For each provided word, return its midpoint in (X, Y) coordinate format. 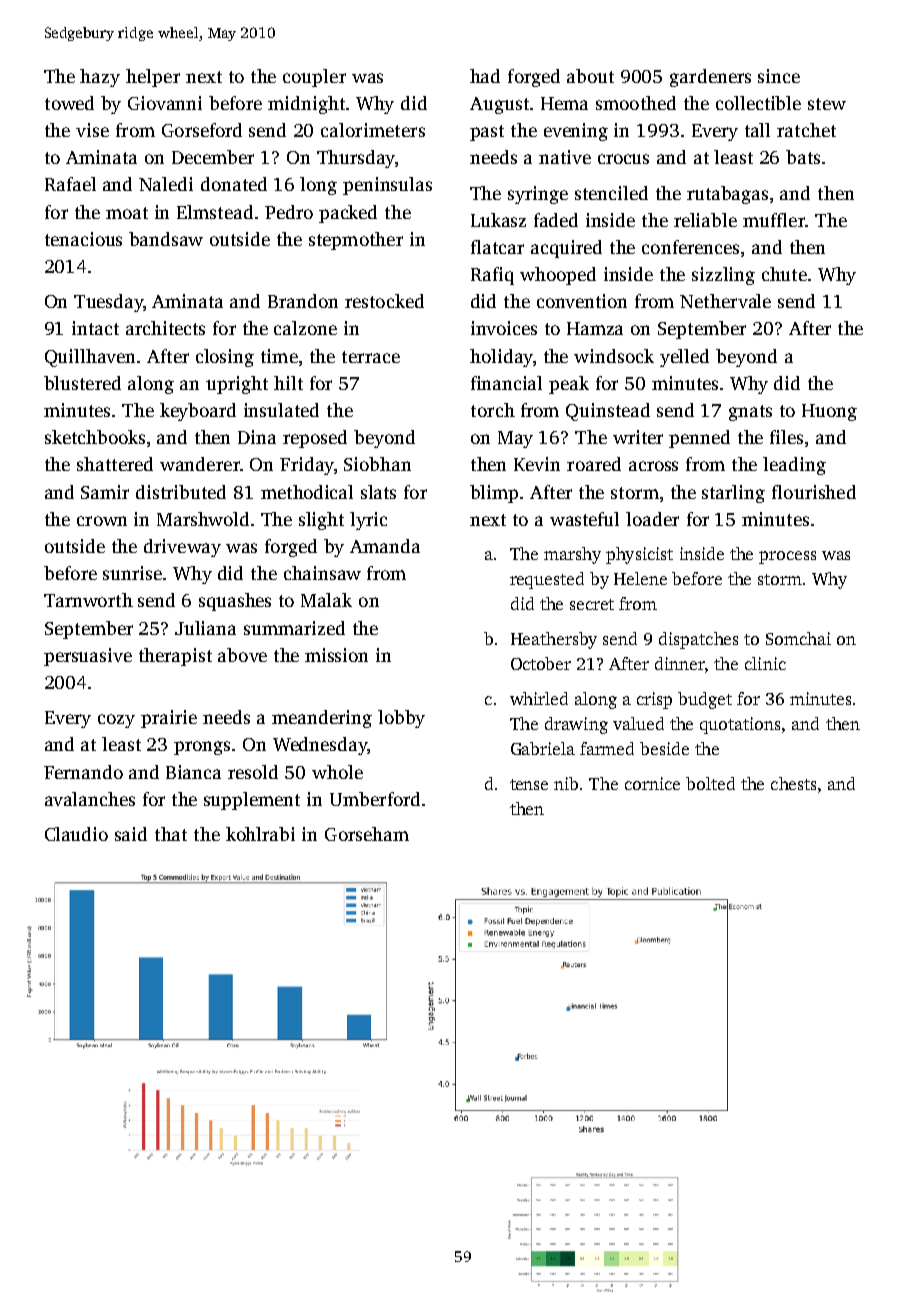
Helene (640, 578)
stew (827, 104)
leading (794, 466)
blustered (82, 383)
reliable (705, 220)
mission (336, 655)
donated (234, 184)
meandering (322, 719)
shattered (115, 464)
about (590, 76)
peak (569, 385)
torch (493, 410)
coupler (314, 78)
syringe (538, 195)
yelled (684, 358)
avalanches (90, 799)
